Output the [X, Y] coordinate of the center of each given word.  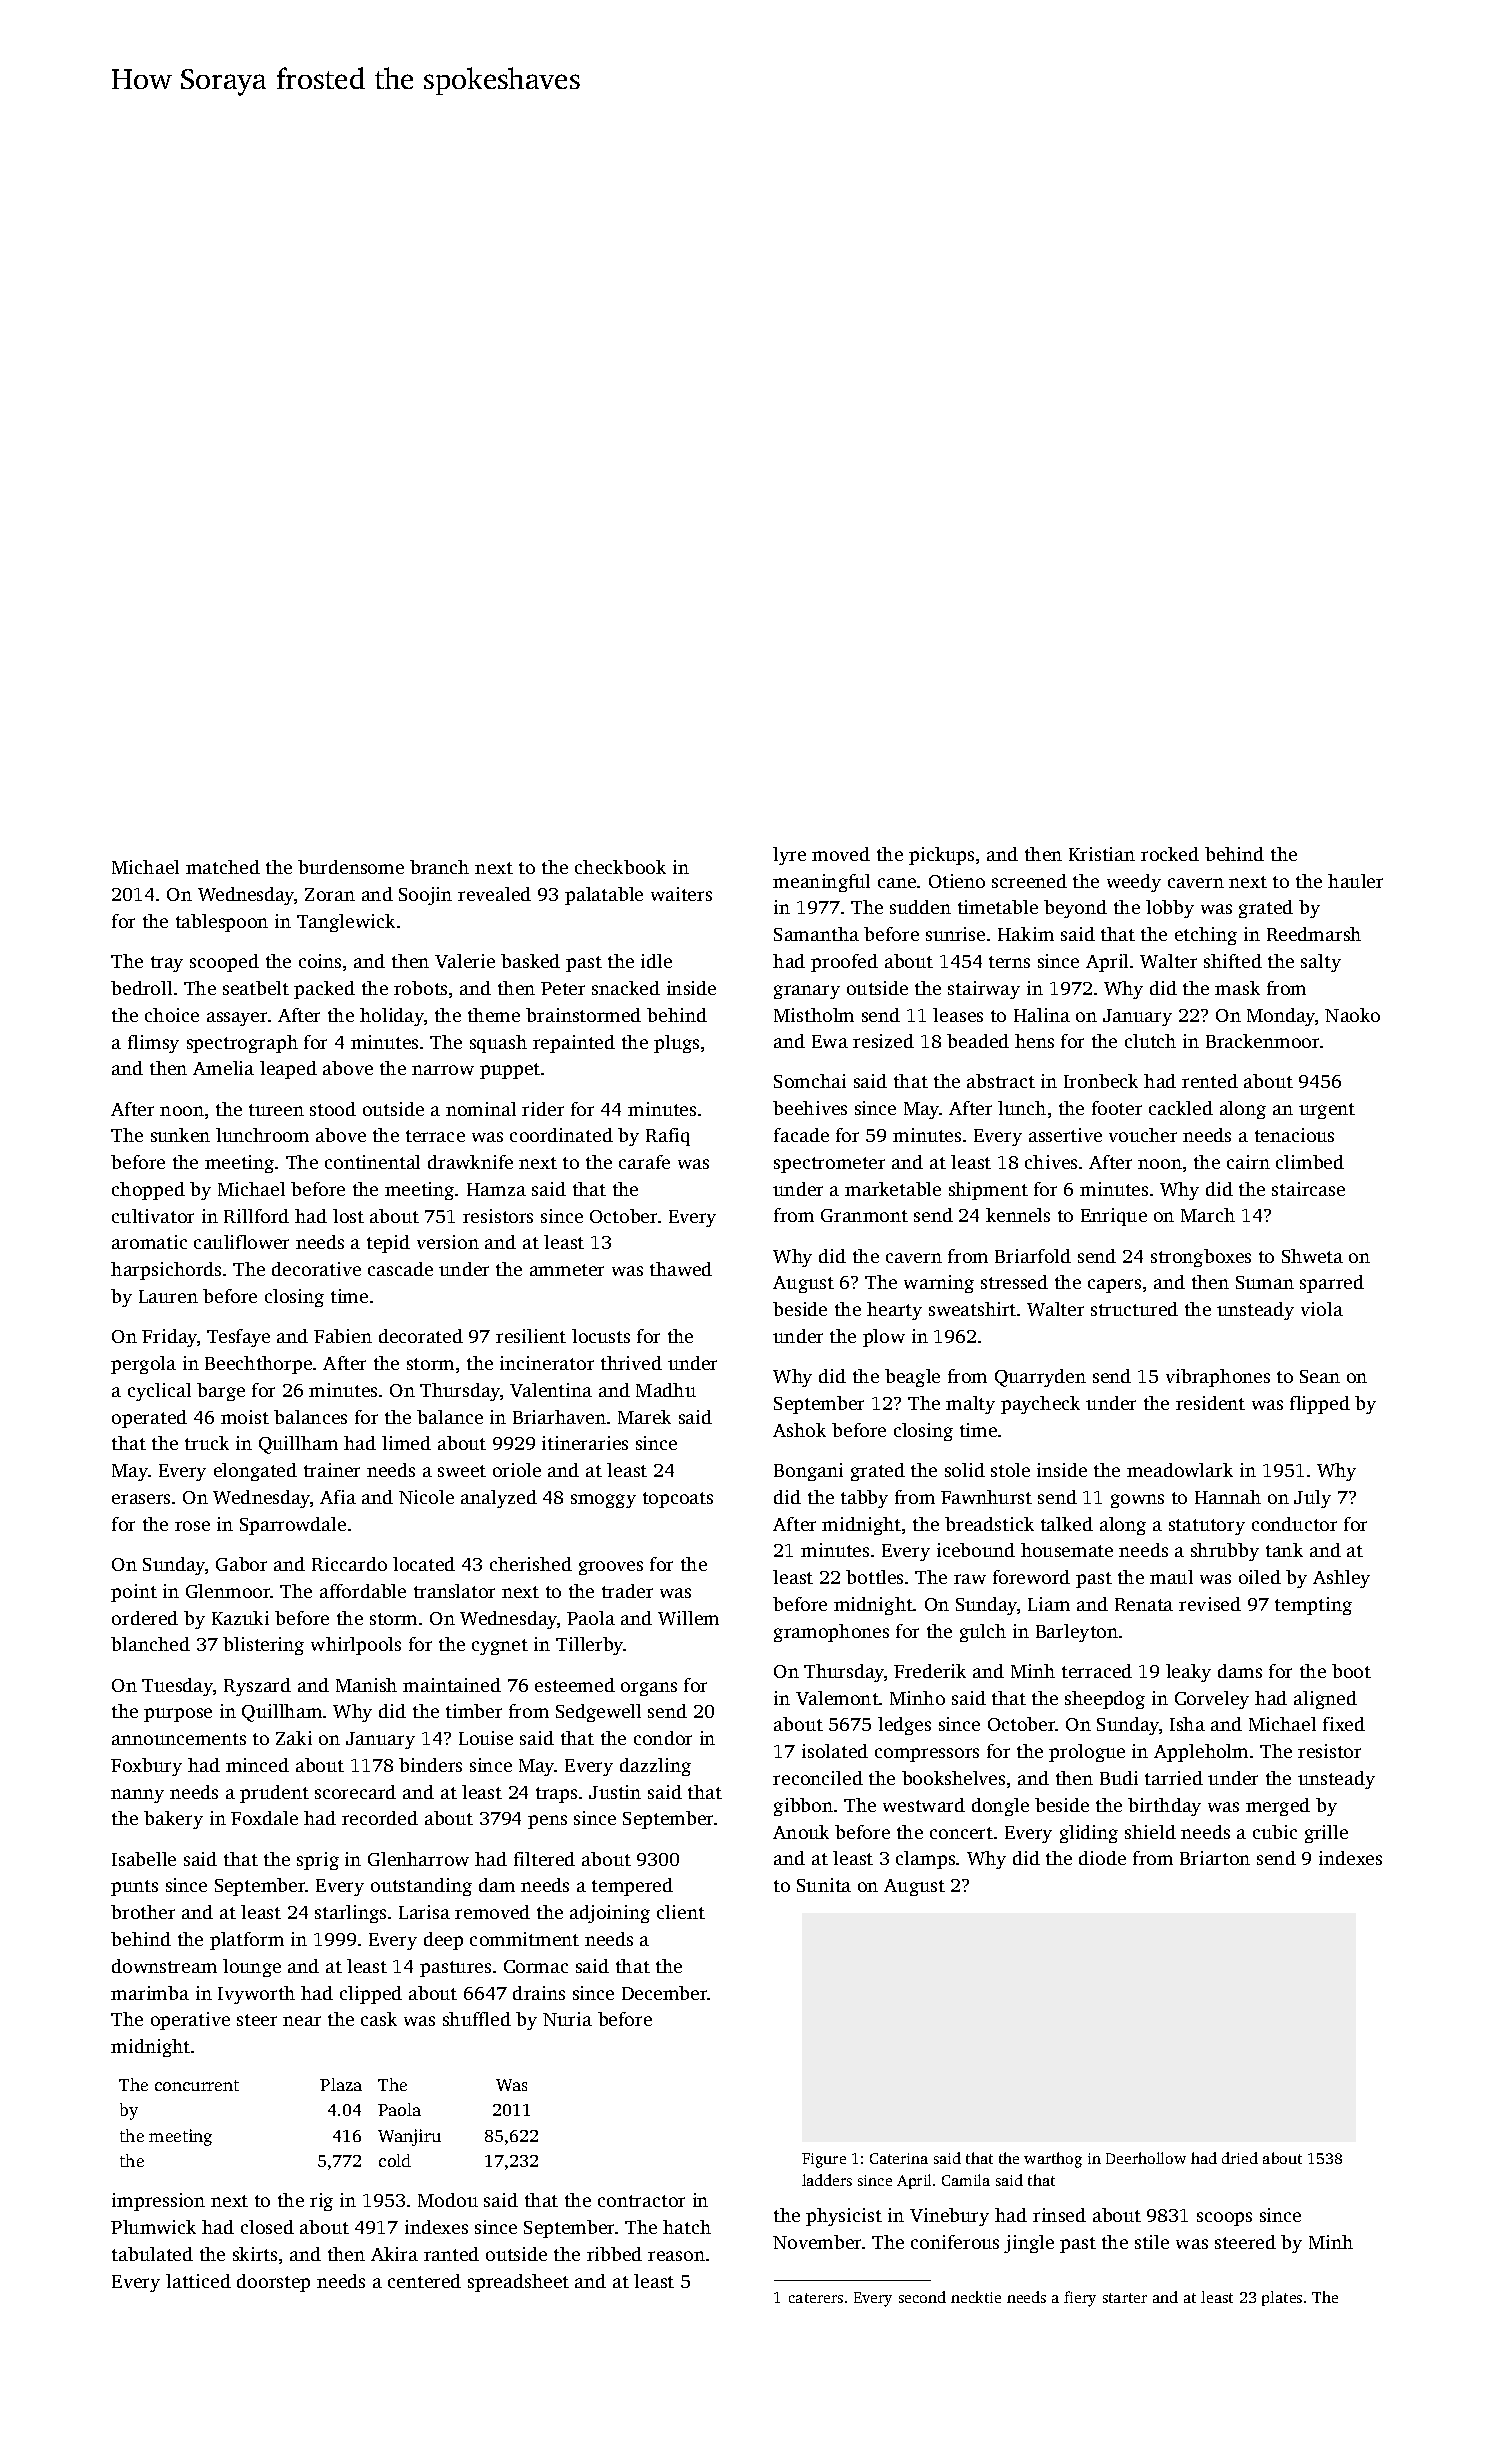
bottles [874, 1577]
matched [223, 867]
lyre [789, 856]
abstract [1001, 1081]
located [424, 1564]
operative [190, 2021]
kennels [1018, 1215]
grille [1326, 1834]
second [922, 2297]
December [665, 1993]
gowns [1137, 1501]
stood [333, 1109]
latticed [198, 2281]
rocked [1170, 854]
